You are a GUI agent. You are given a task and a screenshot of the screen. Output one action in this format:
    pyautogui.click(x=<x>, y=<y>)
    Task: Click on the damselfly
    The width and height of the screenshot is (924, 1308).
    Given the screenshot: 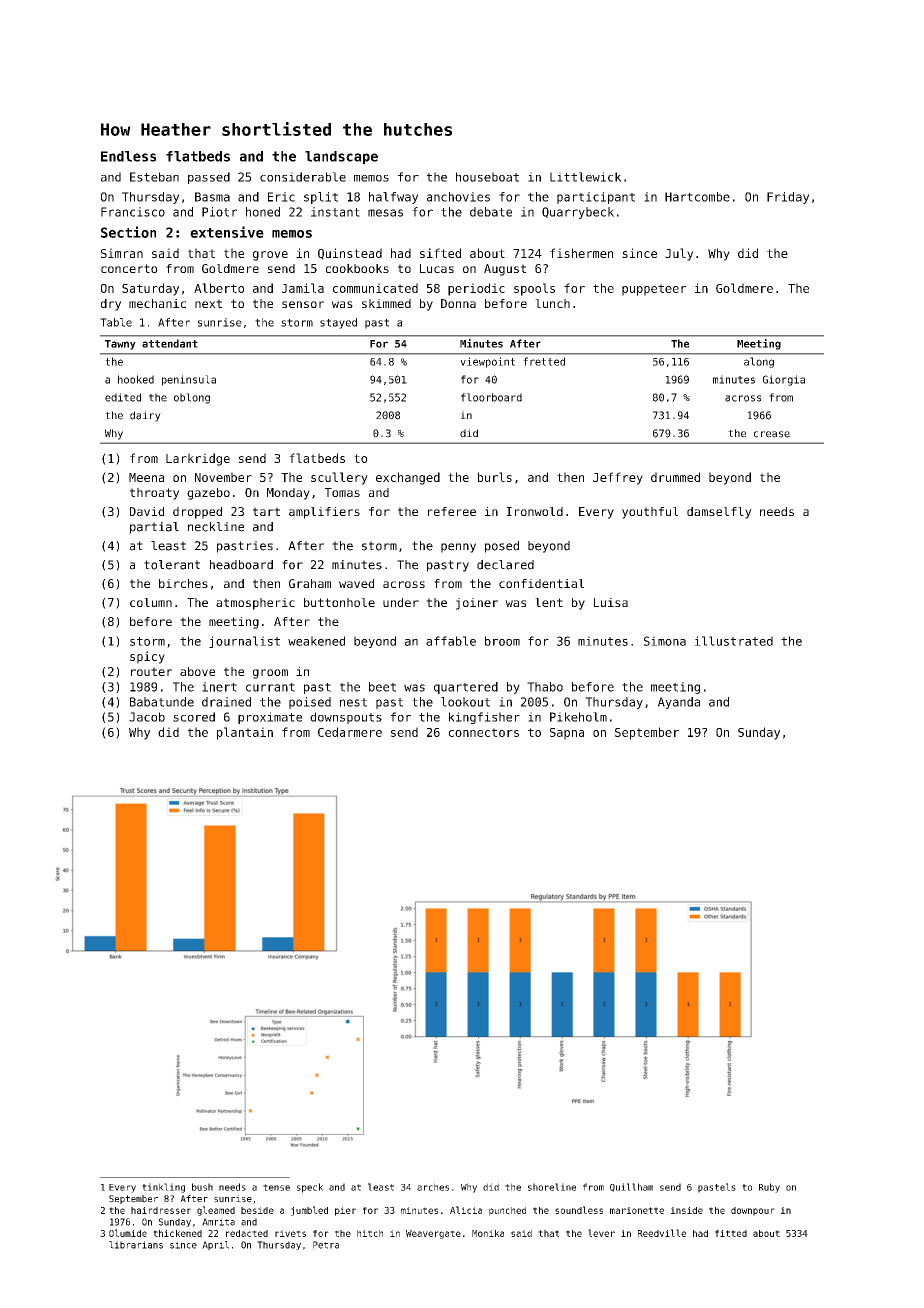 What is the action you would take?
    pyautogui.click(x=719, y=513)
